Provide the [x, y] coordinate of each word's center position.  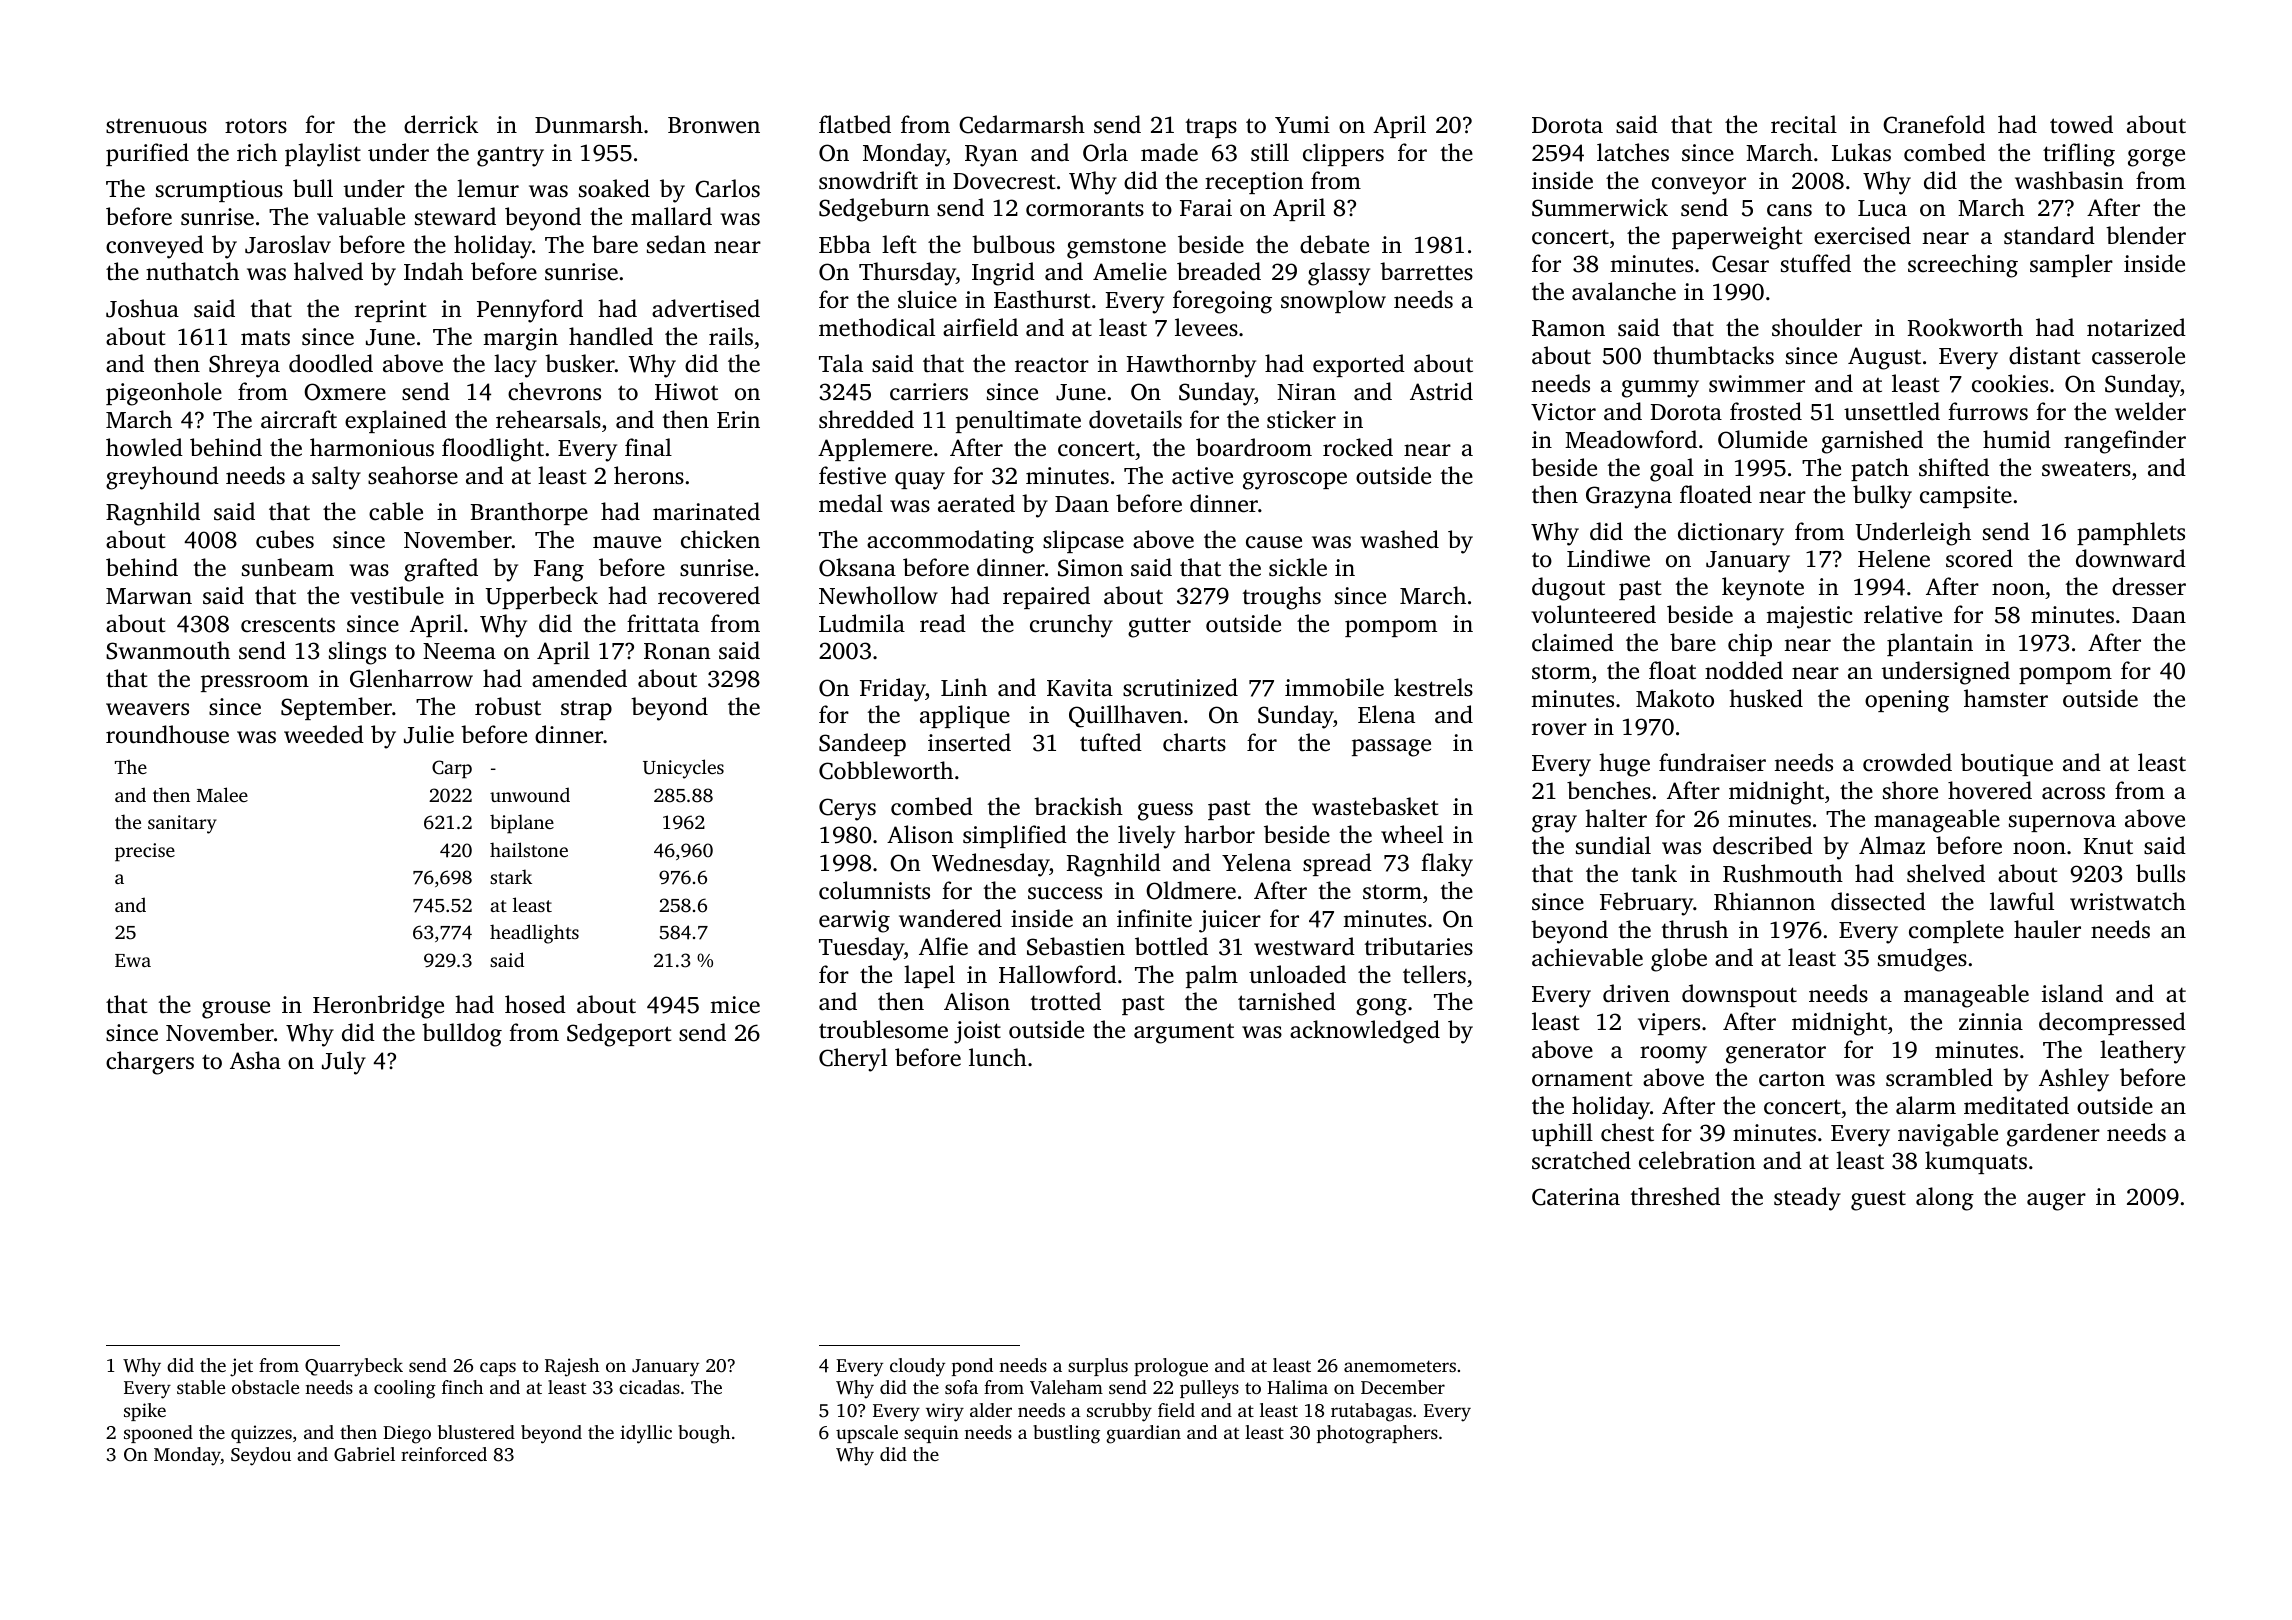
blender [2146, 235]
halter [1616, 818]
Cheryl [853, 1060]
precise [145, 852]
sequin [931, 1434]
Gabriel [364, 1454]
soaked [614, 188]
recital [1804, 124]
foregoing [1222, 302]
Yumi [1302, 125]
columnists [874, 890]
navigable [1948, 1135]
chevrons [554, 391]
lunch [998, 1057]
